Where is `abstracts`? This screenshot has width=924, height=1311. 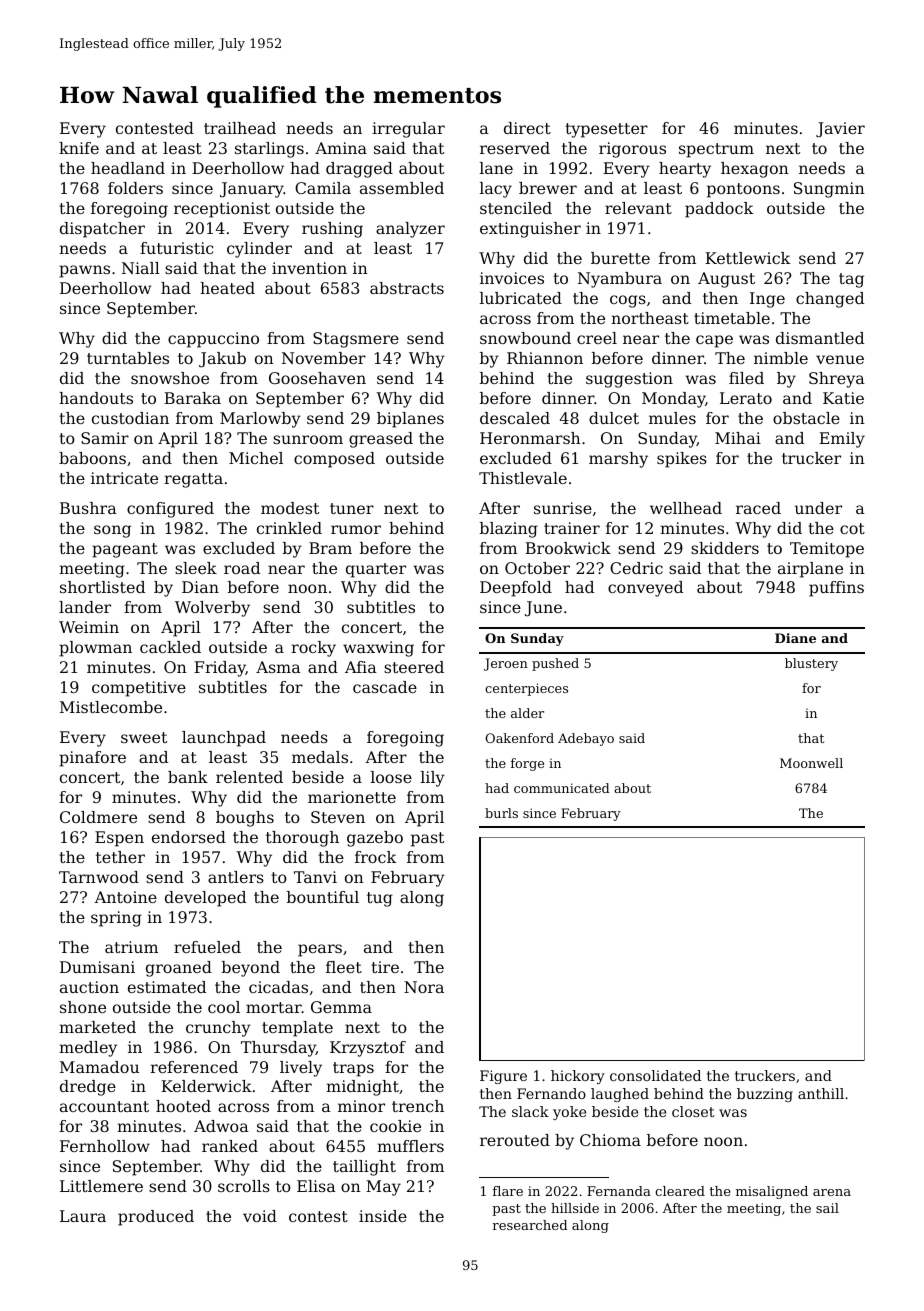 abstracts is located at coordinates (407, 288).
